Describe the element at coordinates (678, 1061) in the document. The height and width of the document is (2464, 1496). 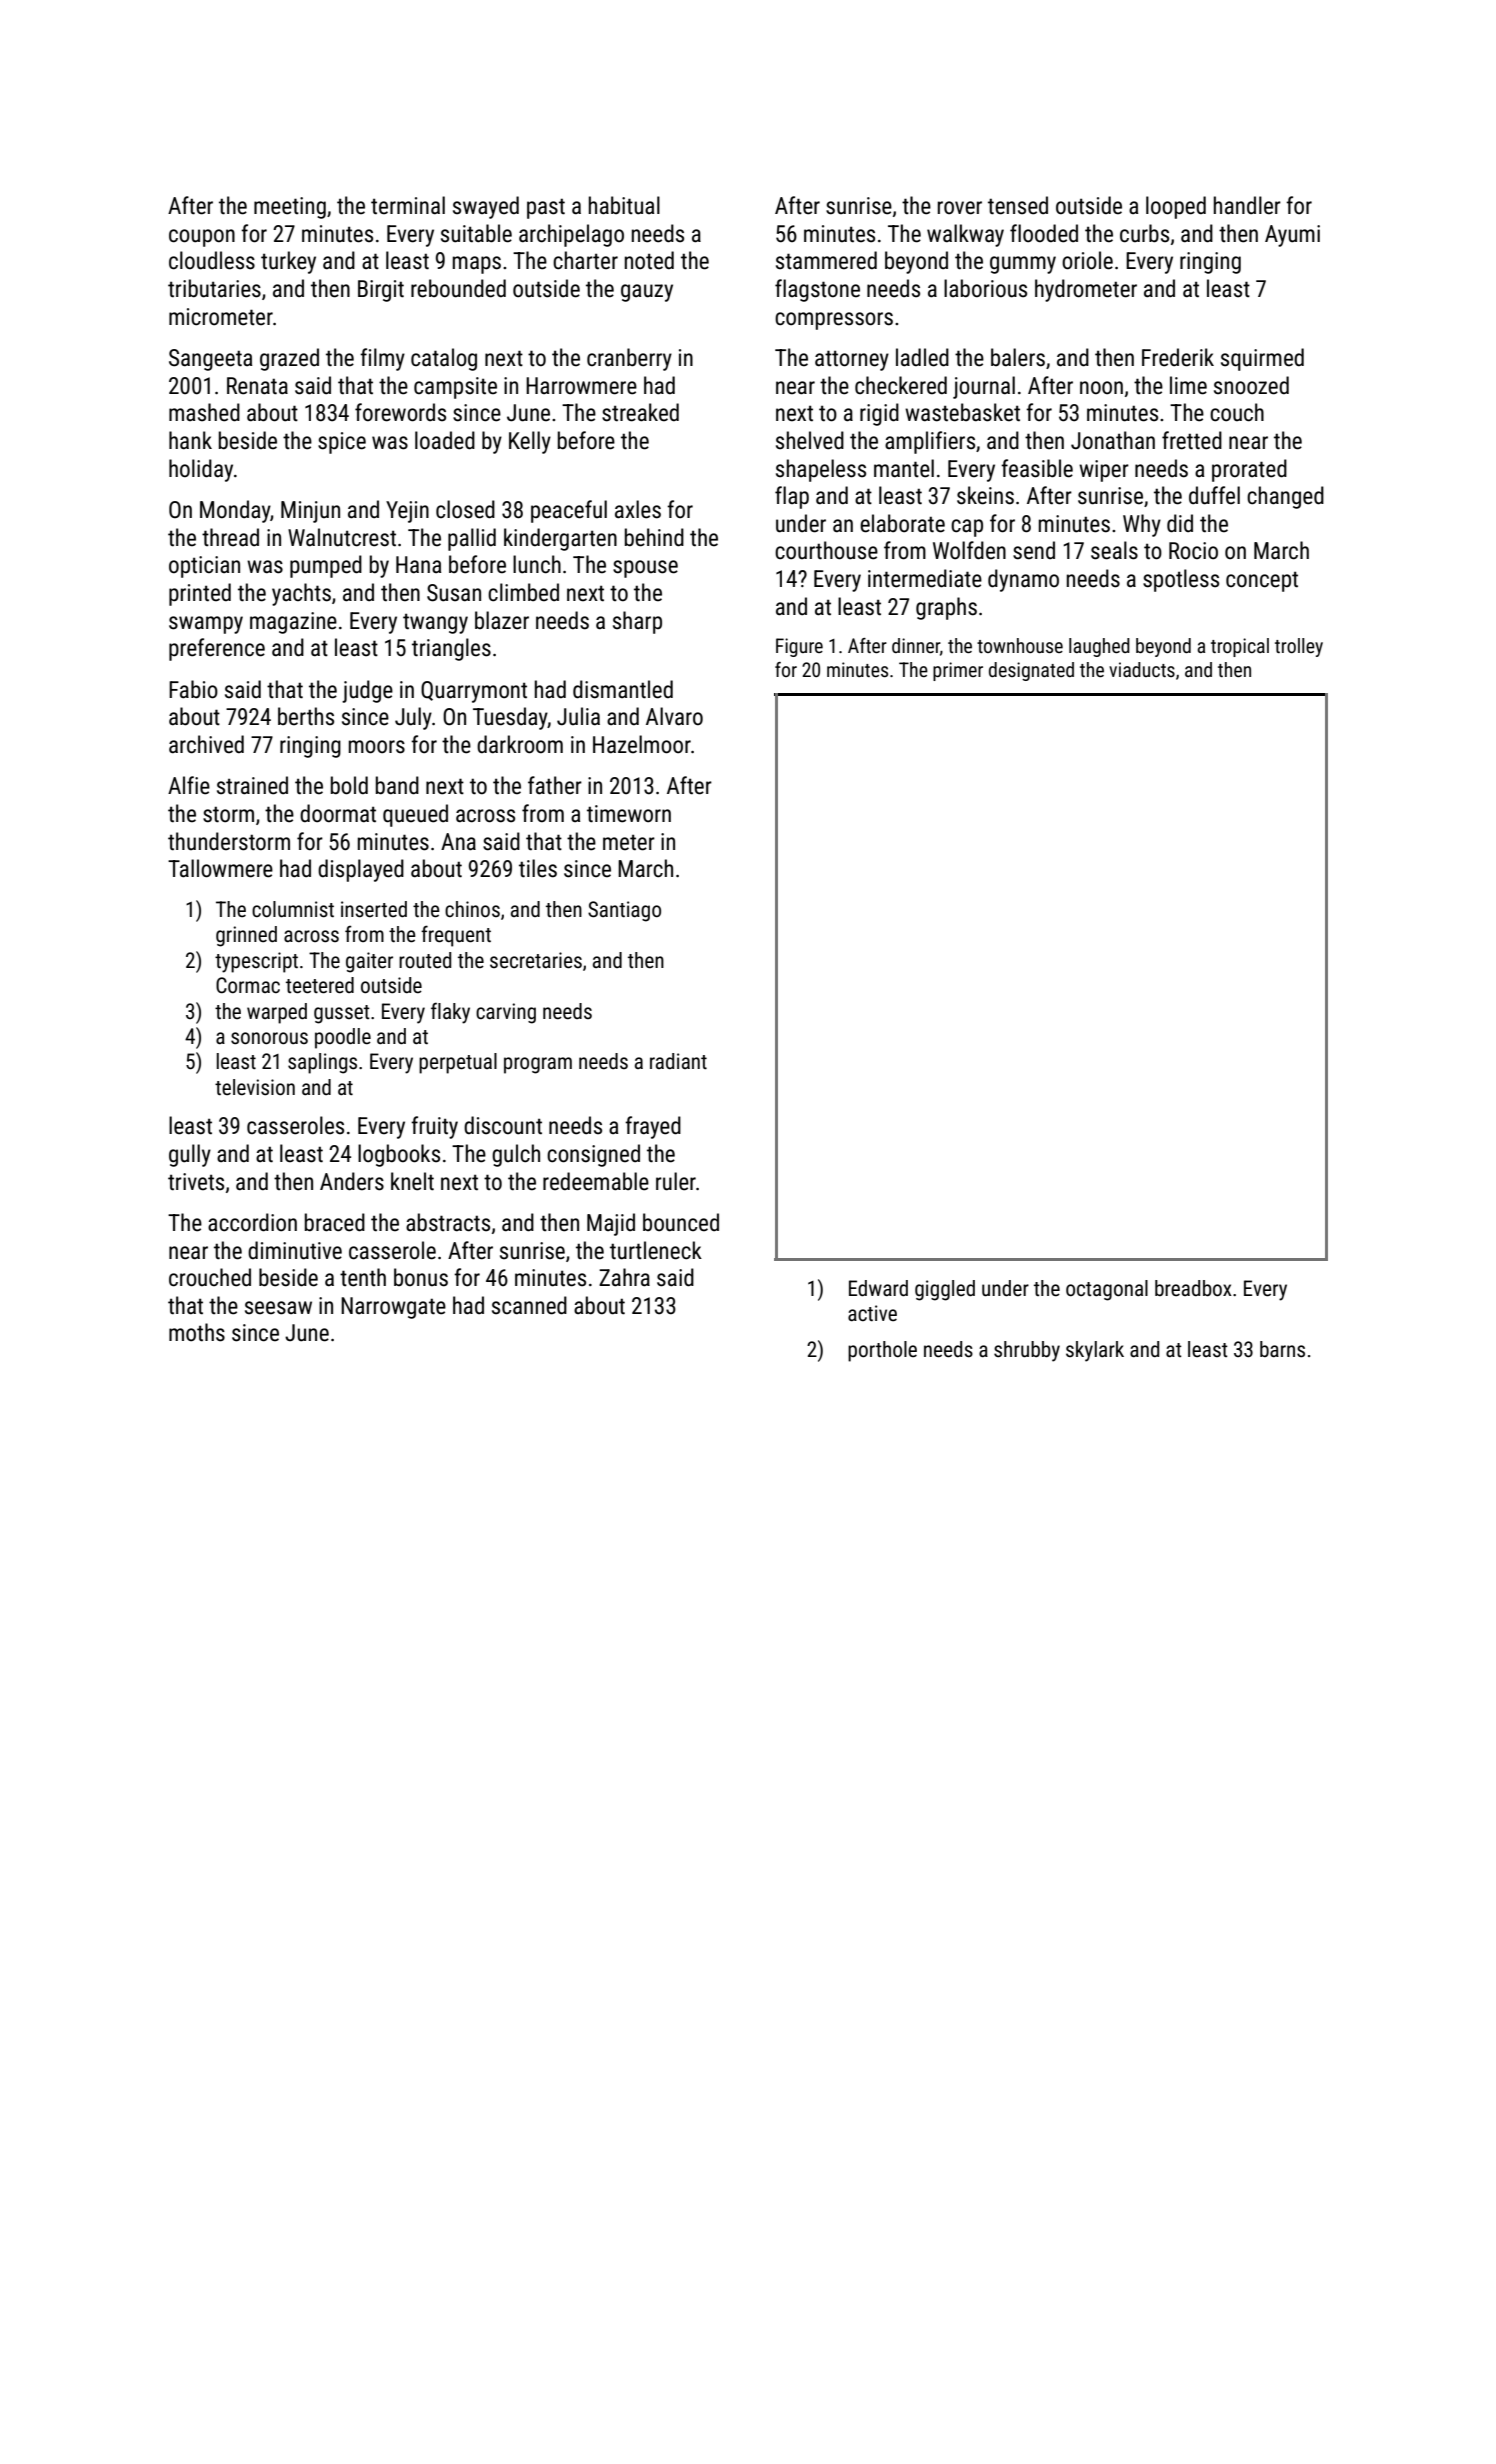
I see `radiant` at that location.
